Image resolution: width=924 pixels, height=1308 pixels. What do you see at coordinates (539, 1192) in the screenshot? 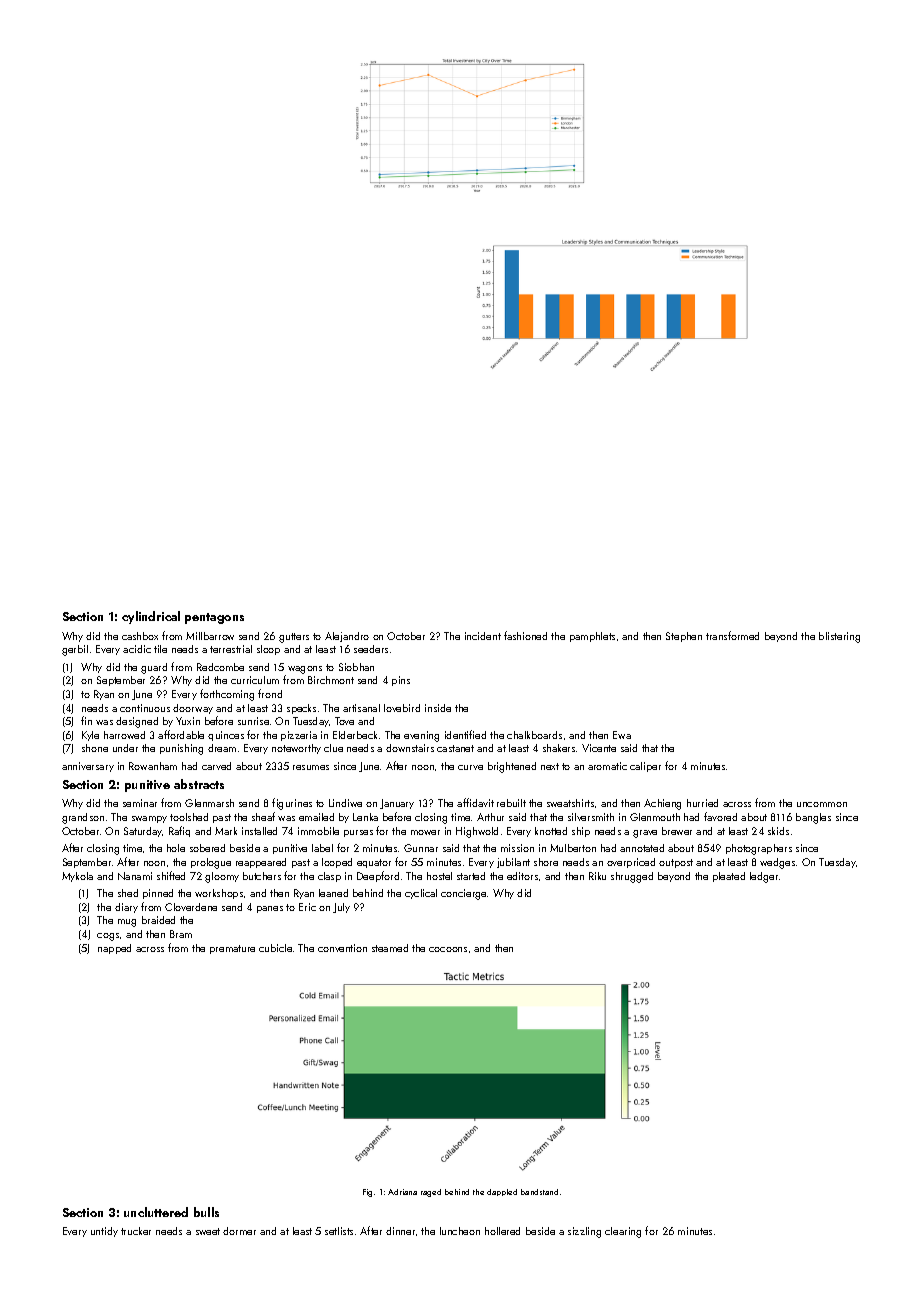
I see `bandstand` at bounding box center [539, 1192].
